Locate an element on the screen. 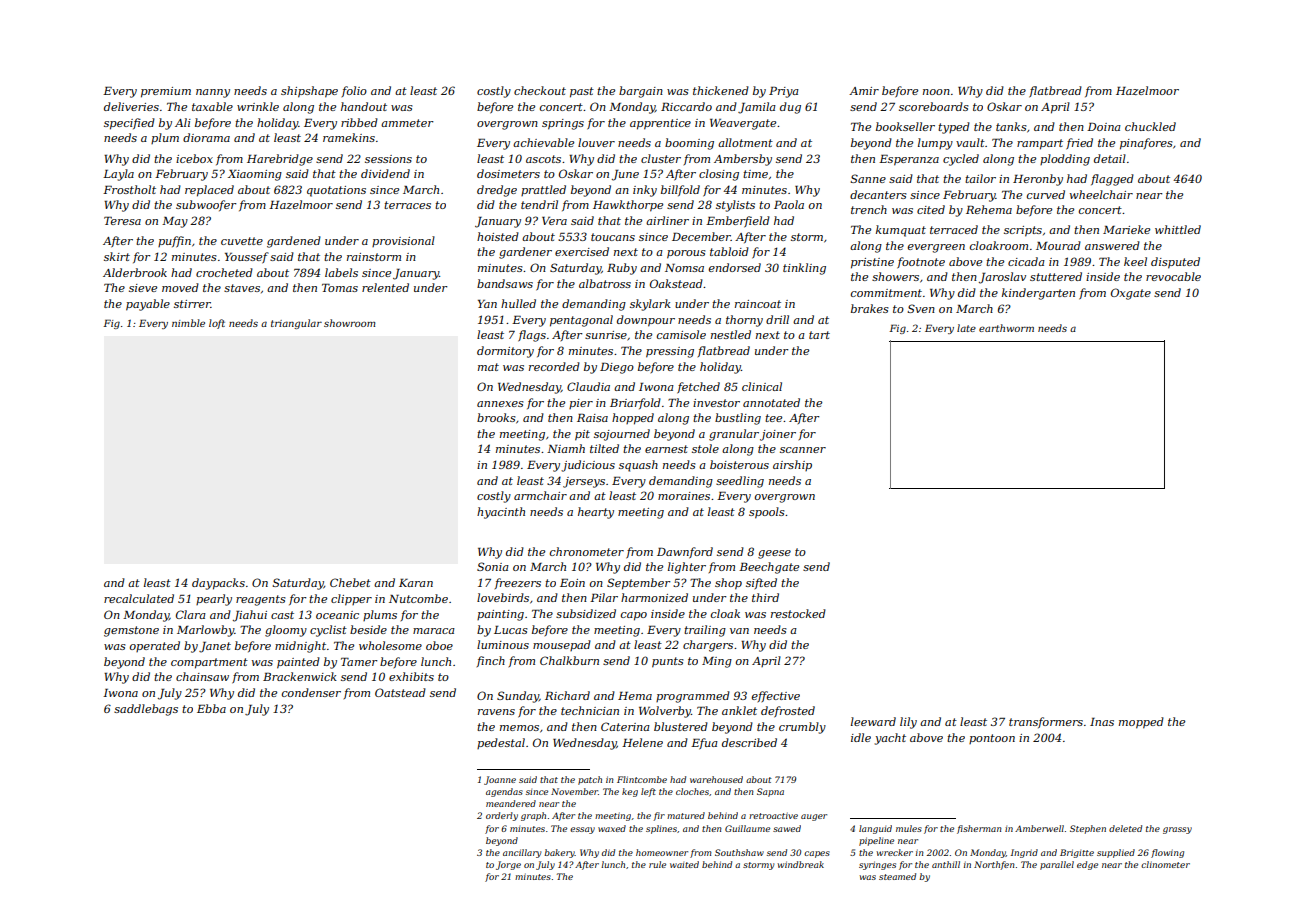 Image resolution: width=1308 pixels, height=924 pixels. downpour is located at coordinates (646, 321).
